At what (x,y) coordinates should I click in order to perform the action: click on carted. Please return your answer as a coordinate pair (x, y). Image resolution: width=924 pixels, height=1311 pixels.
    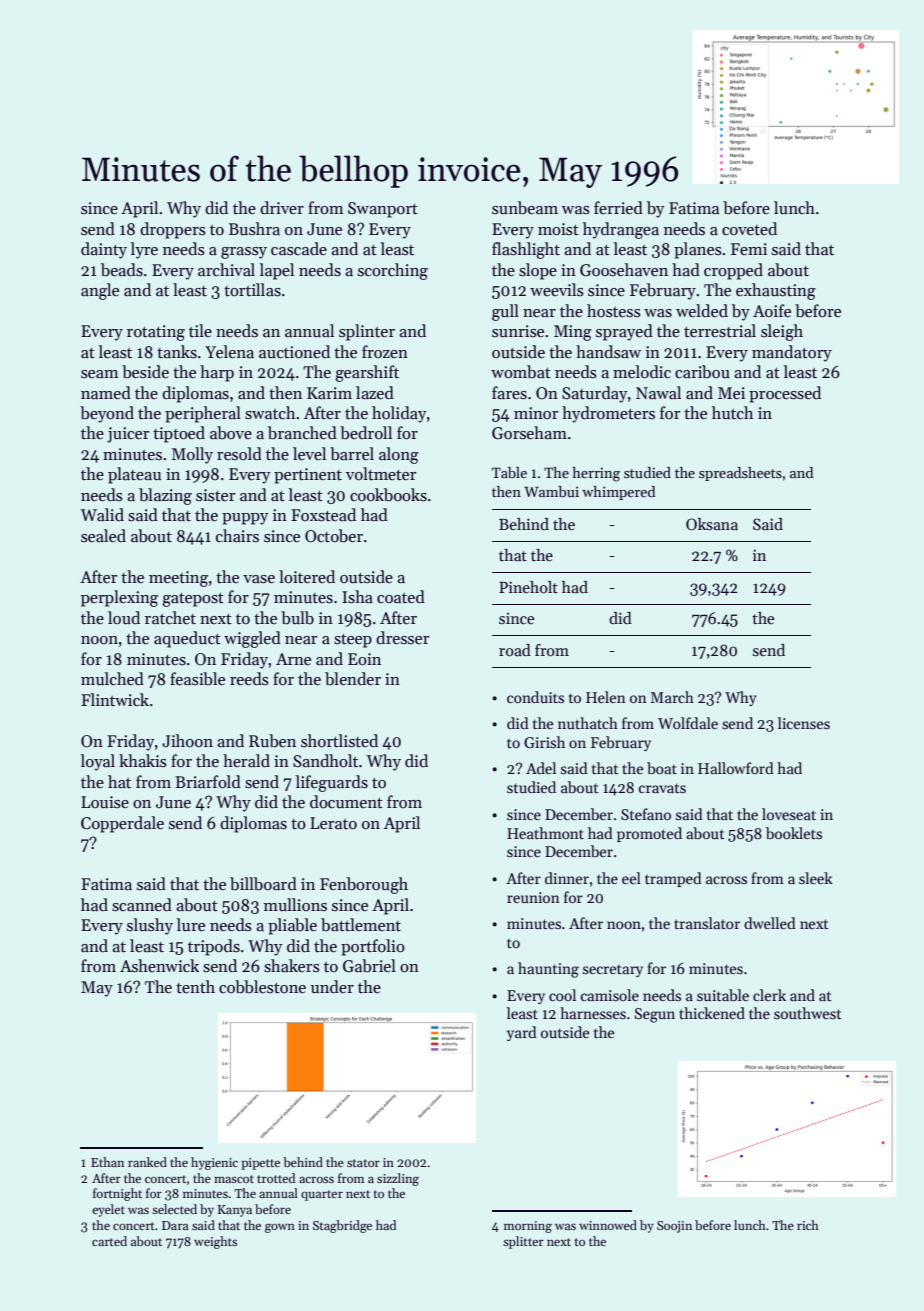
    Looking at the image, I should click on (109, 1241).
